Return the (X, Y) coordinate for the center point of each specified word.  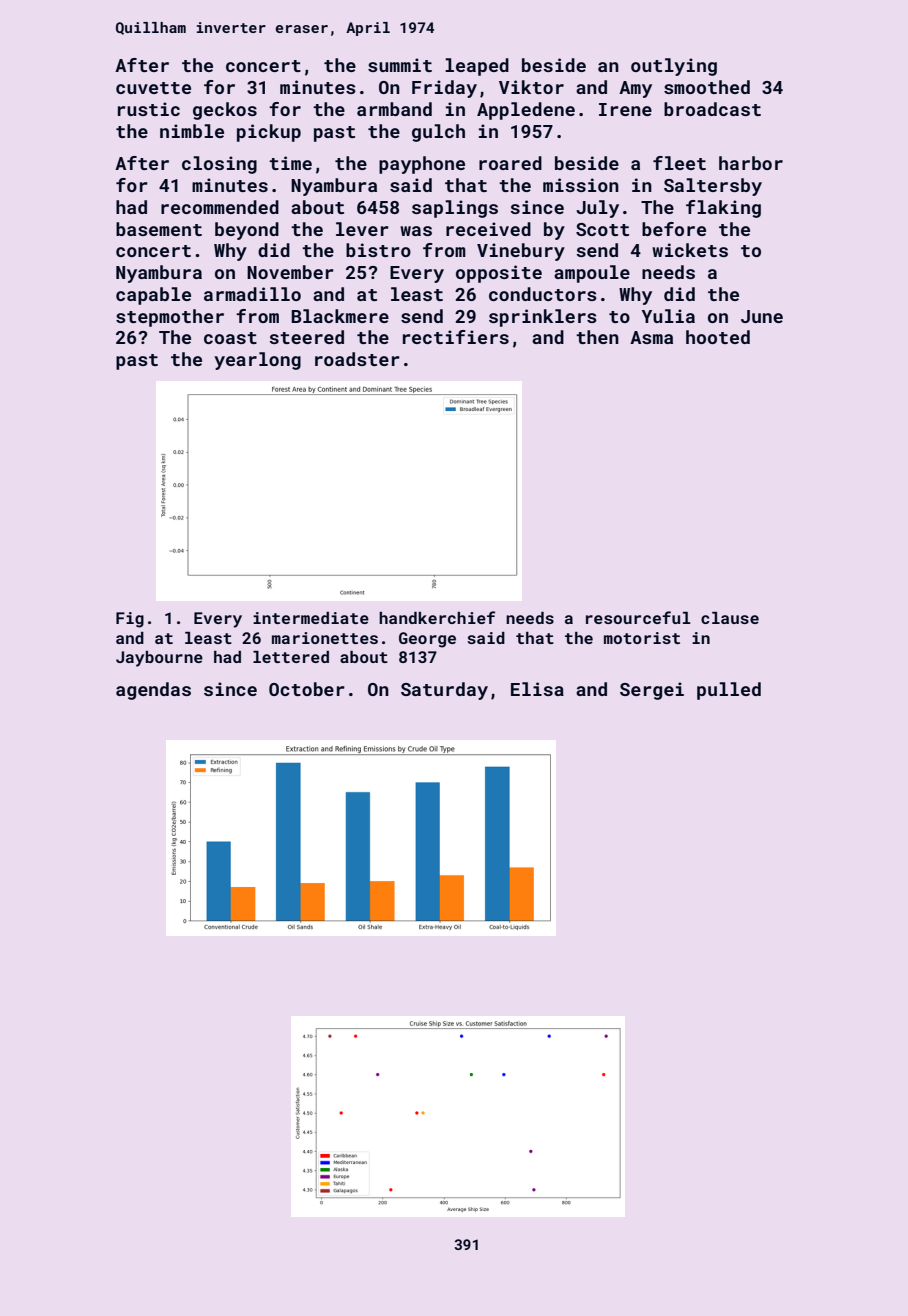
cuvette (153, 88)
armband (394, 109)
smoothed (707, 87)
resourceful (638, 617)
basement (159, 229)
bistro (378, 250)
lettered (291, 657)
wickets (690, 250)
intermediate (311, 618)
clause (730, 618)
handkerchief (437, 617)
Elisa (537, 689)
